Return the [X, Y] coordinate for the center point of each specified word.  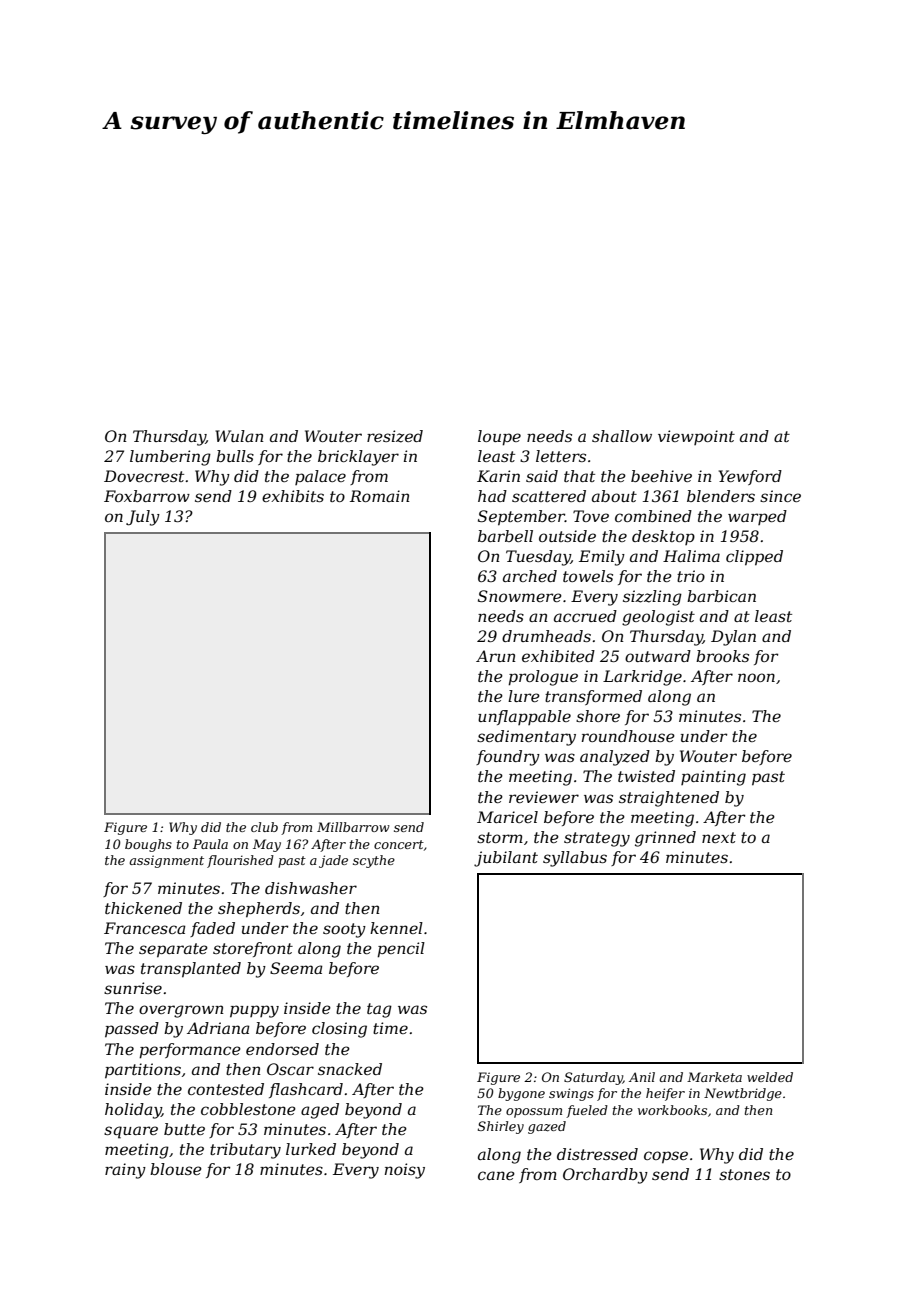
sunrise [133, 988]
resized [395, 436]
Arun [496, 656]
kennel [396, 928]
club [264, 827]
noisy [405, 1171]
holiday [133, 1111]
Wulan [239, 436]
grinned [665, 839]
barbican [721, 596]
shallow [622, 436]
